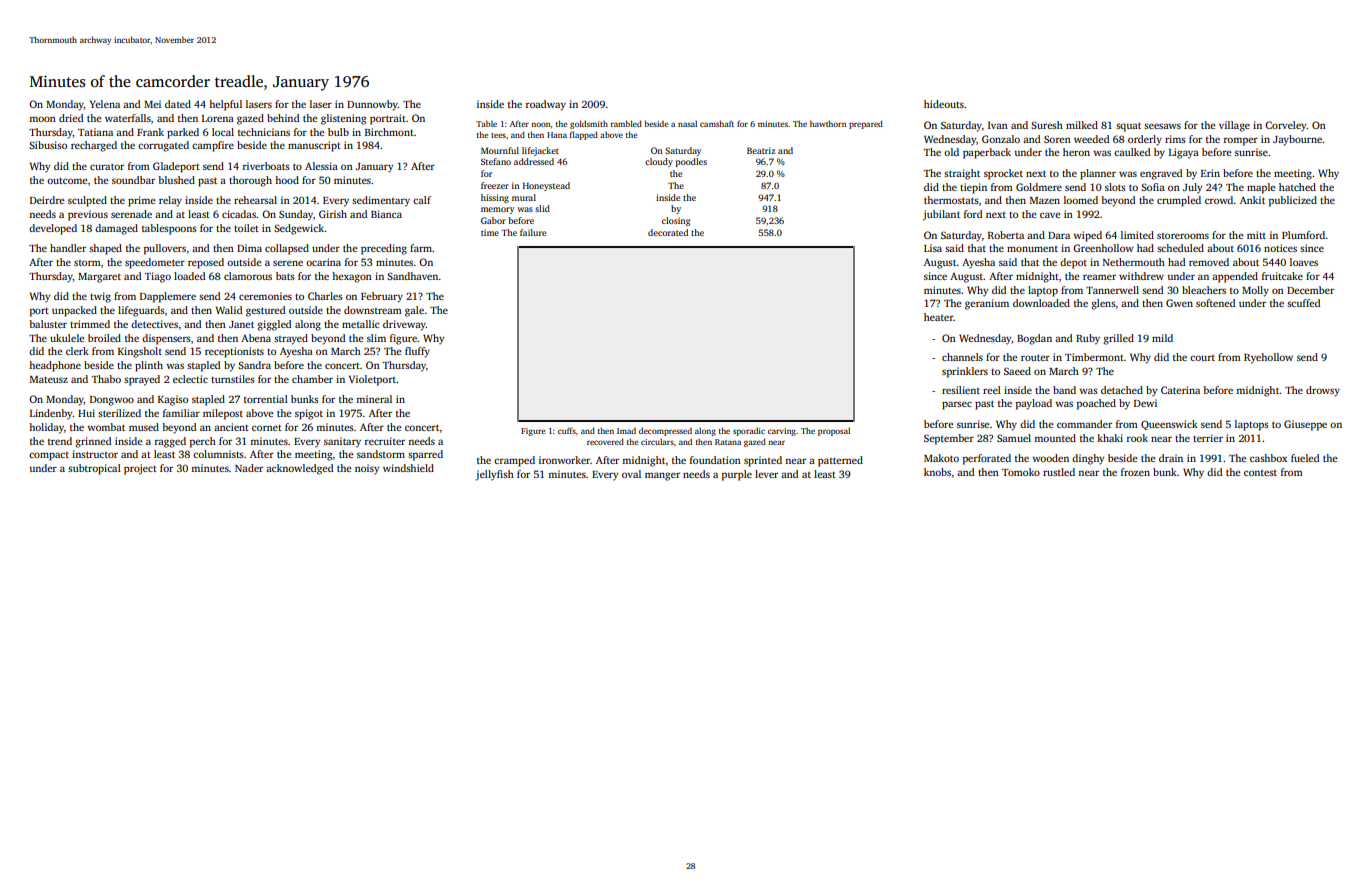  What do you see at coordinates (1304, 262) in the screenshot?
I see `loaves` at bounding box center [1304, 262].
